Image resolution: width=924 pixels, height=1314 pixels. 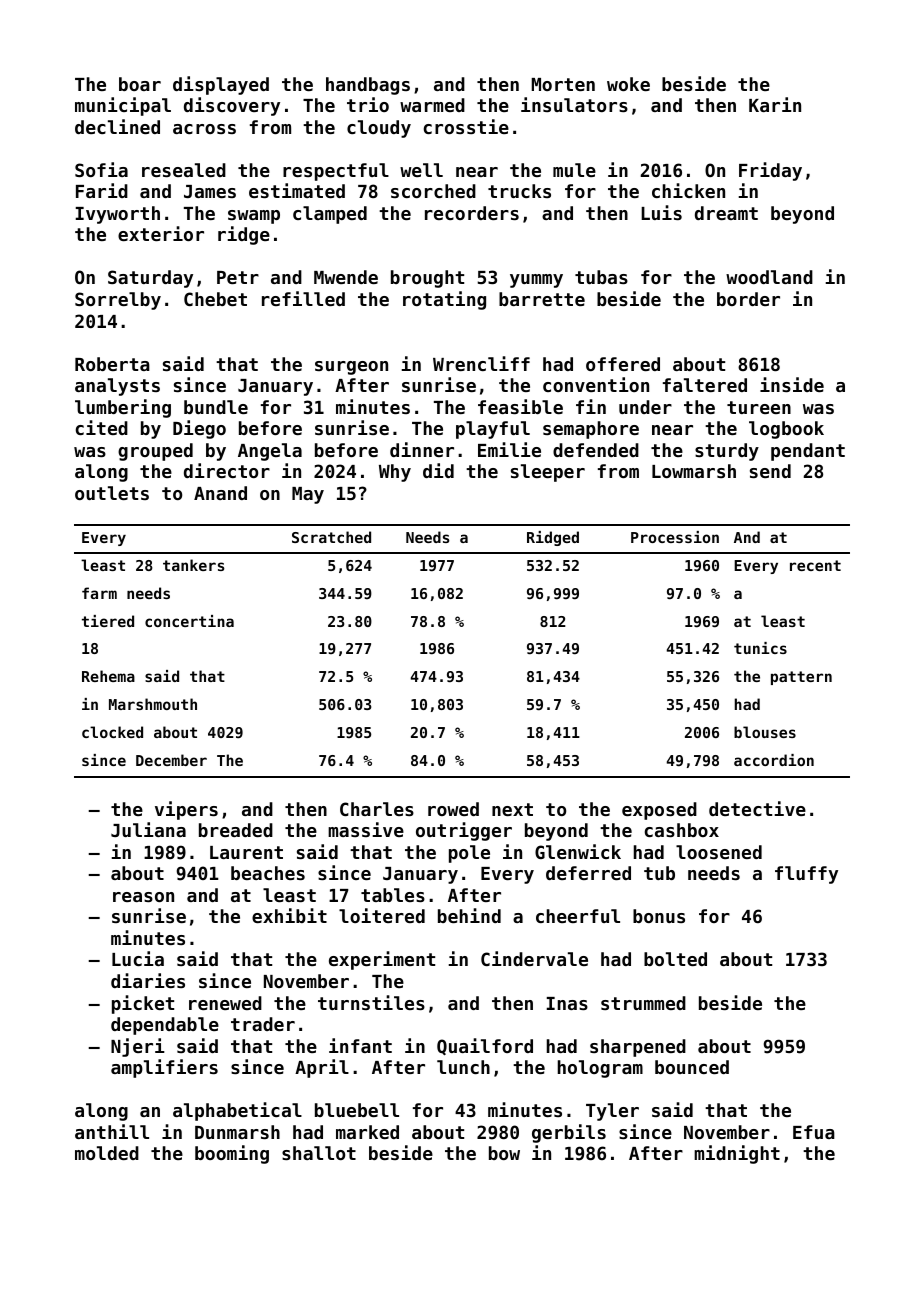 What do you see at coordinates (542, 299) in the screenshot?
I see `barrette` at bounding box center [542, 299].
